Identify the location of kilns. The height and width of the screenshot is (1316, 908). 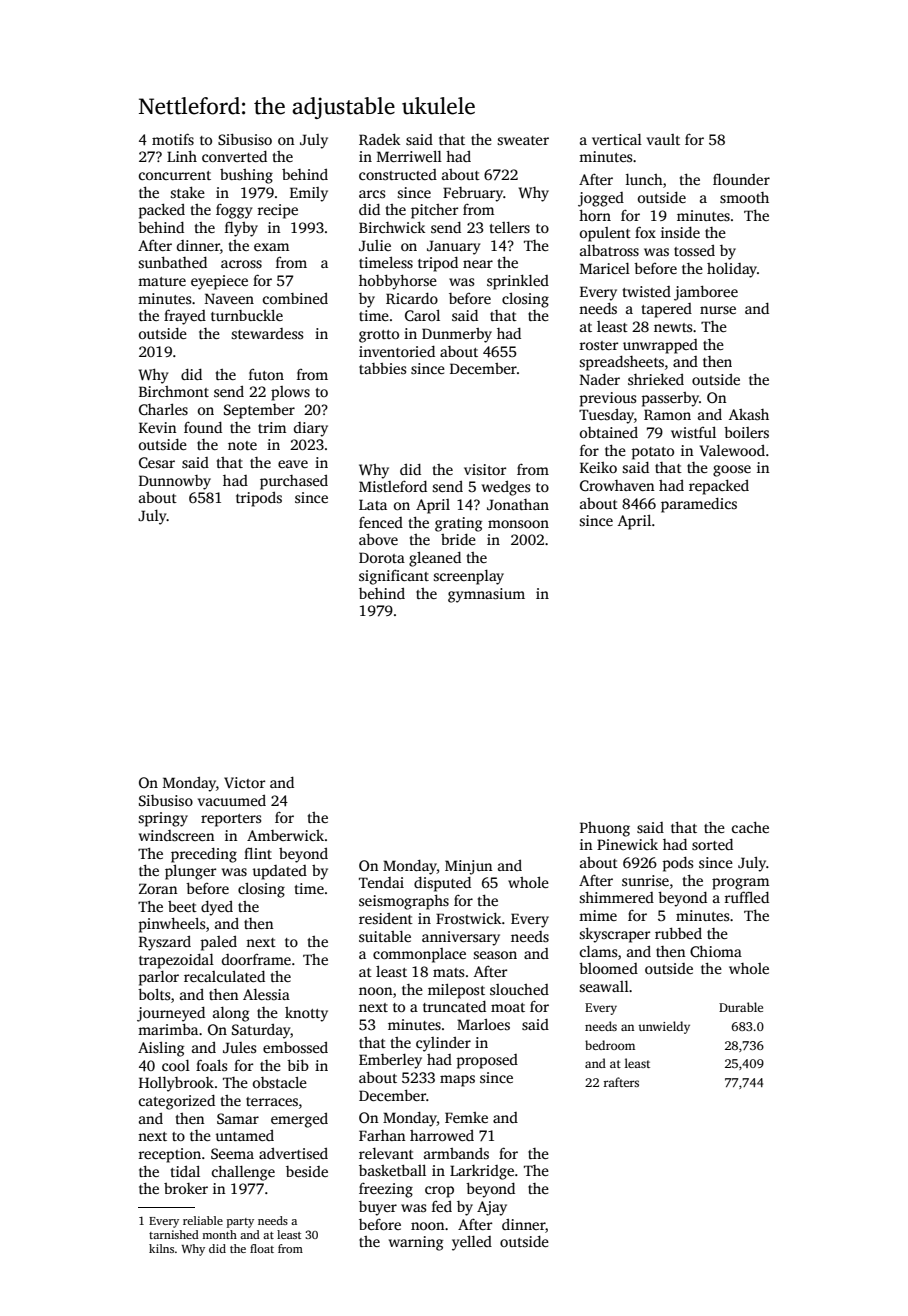
(161, 1248).
